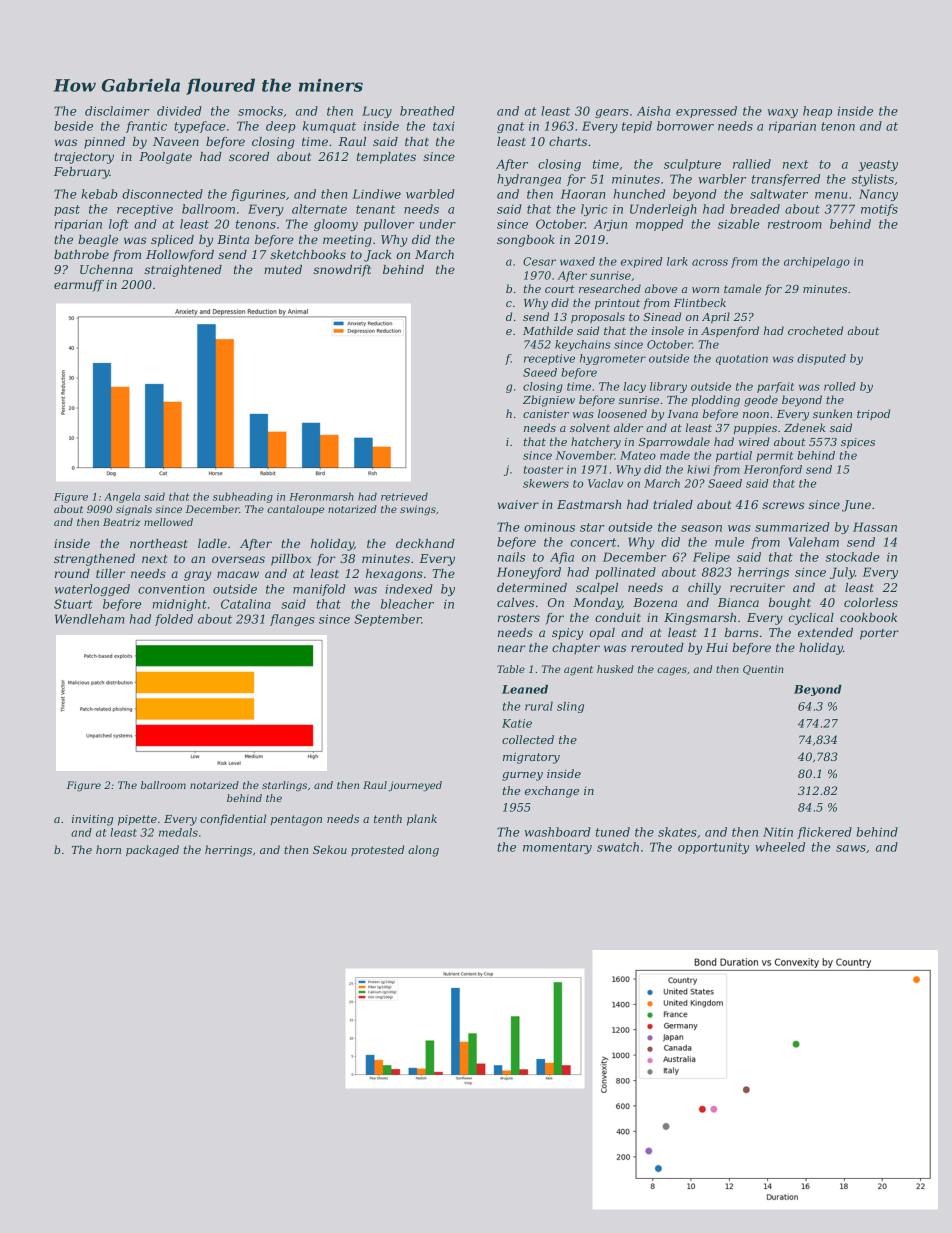 The image size is (952, 1233). I want to click on subheading, so click(243, 497).
